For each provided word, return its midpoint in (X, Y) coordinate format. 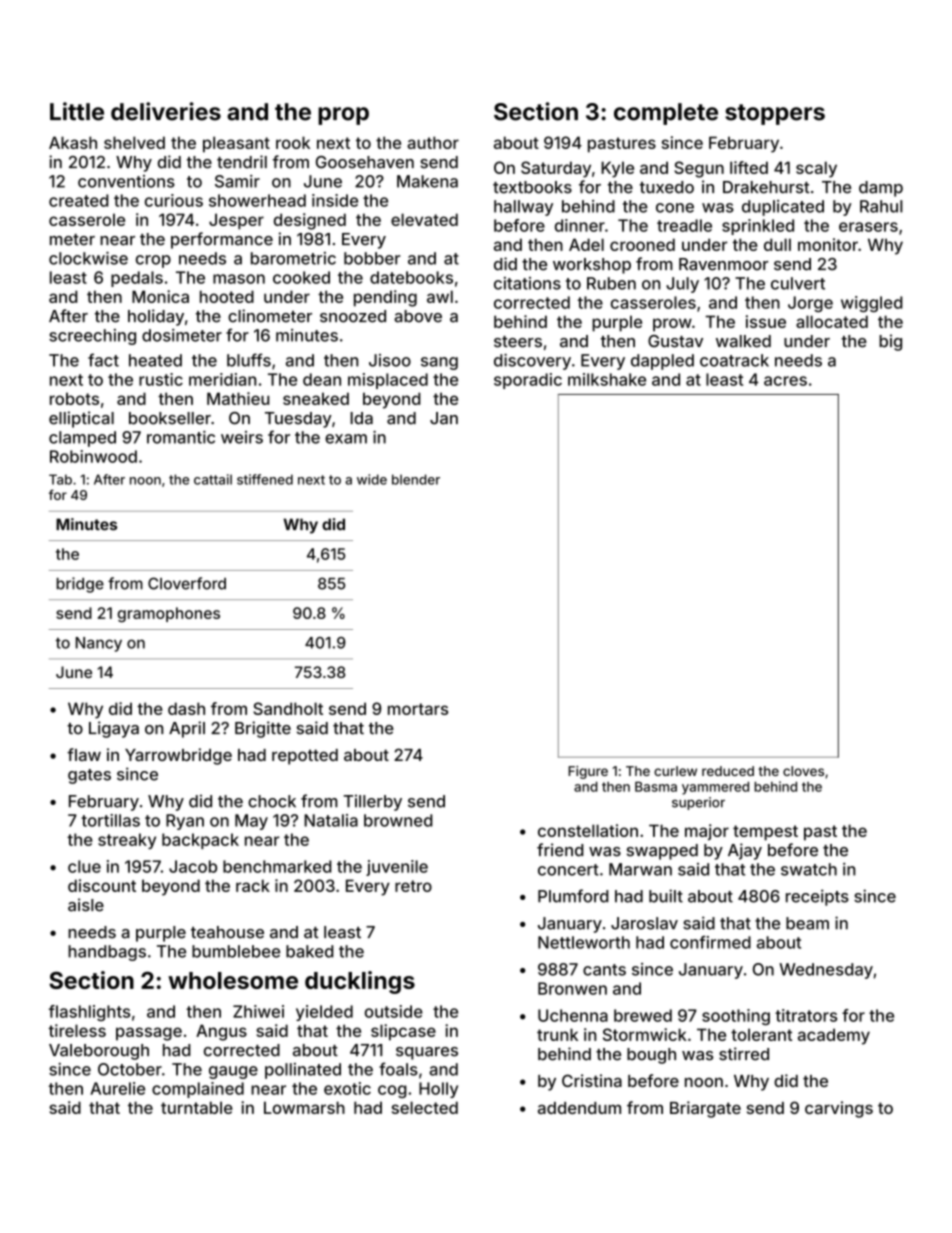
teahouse (227, 932)
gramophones (168, 615)
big (890, 342)
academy (834, 1036)
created (79, 200)
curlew (675, 771)
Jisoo (390, 360)
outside (394, 1011)
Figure (588, 772)
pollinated (303, 1071)
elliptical (81, 419)
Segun (699, 169)
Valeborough (99, 1052)
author (433, 142)
